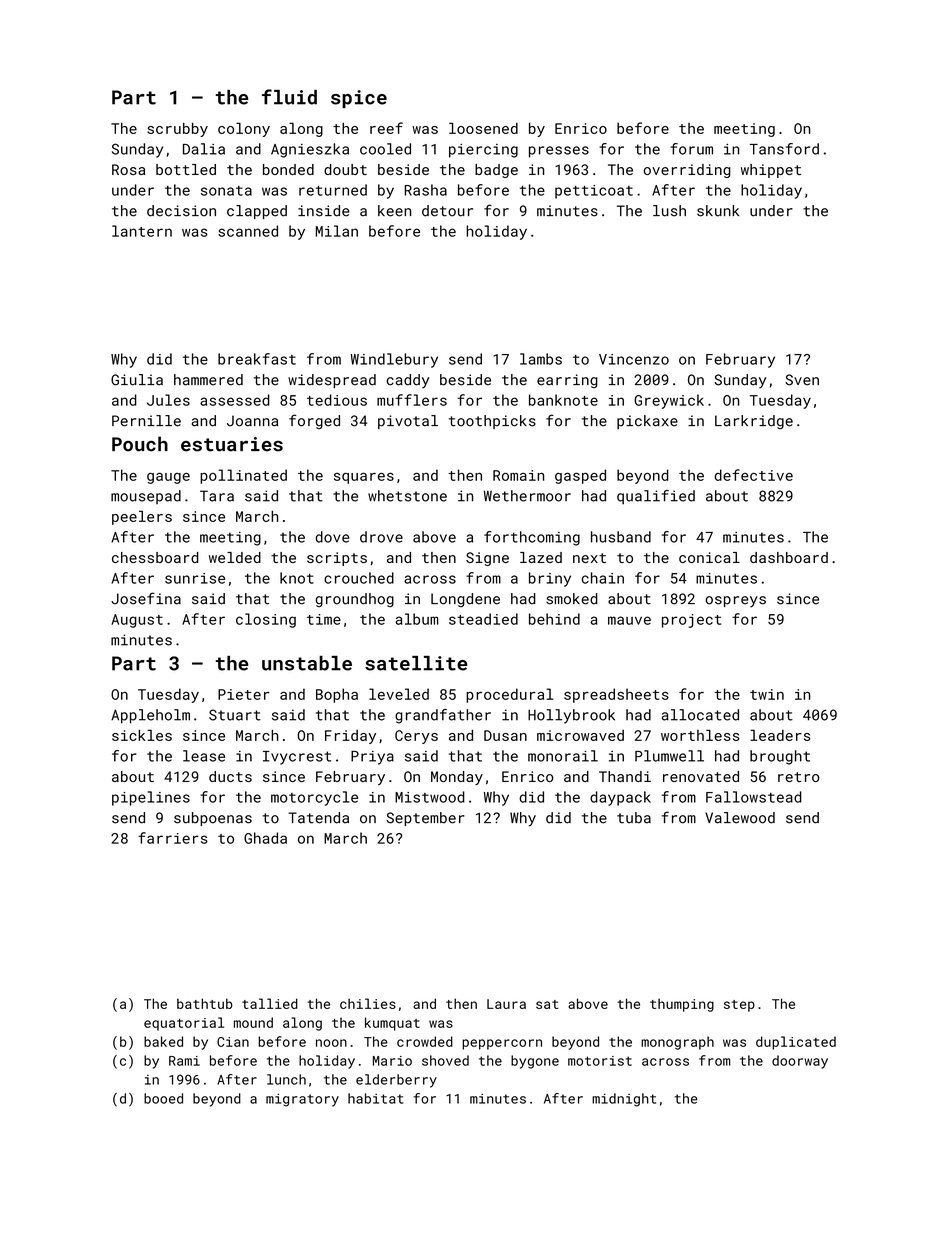 This screenshot has height=1233, width=952. Describe the element at coordinates (302, 1100) in the screenshot. I see `migratory` at that location.
